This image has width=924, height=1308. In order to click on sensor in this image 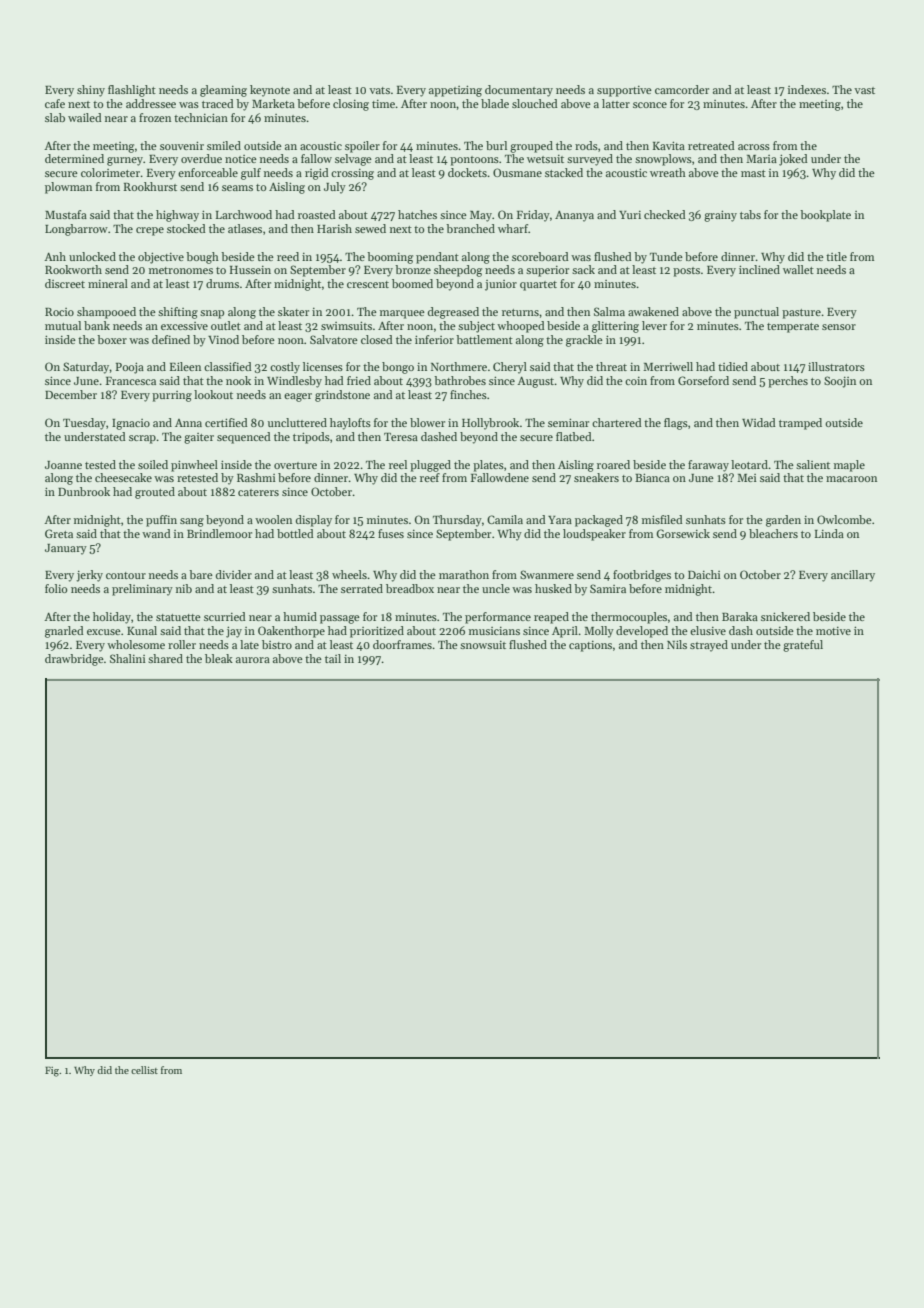, I will do `click(839, 327)`.
